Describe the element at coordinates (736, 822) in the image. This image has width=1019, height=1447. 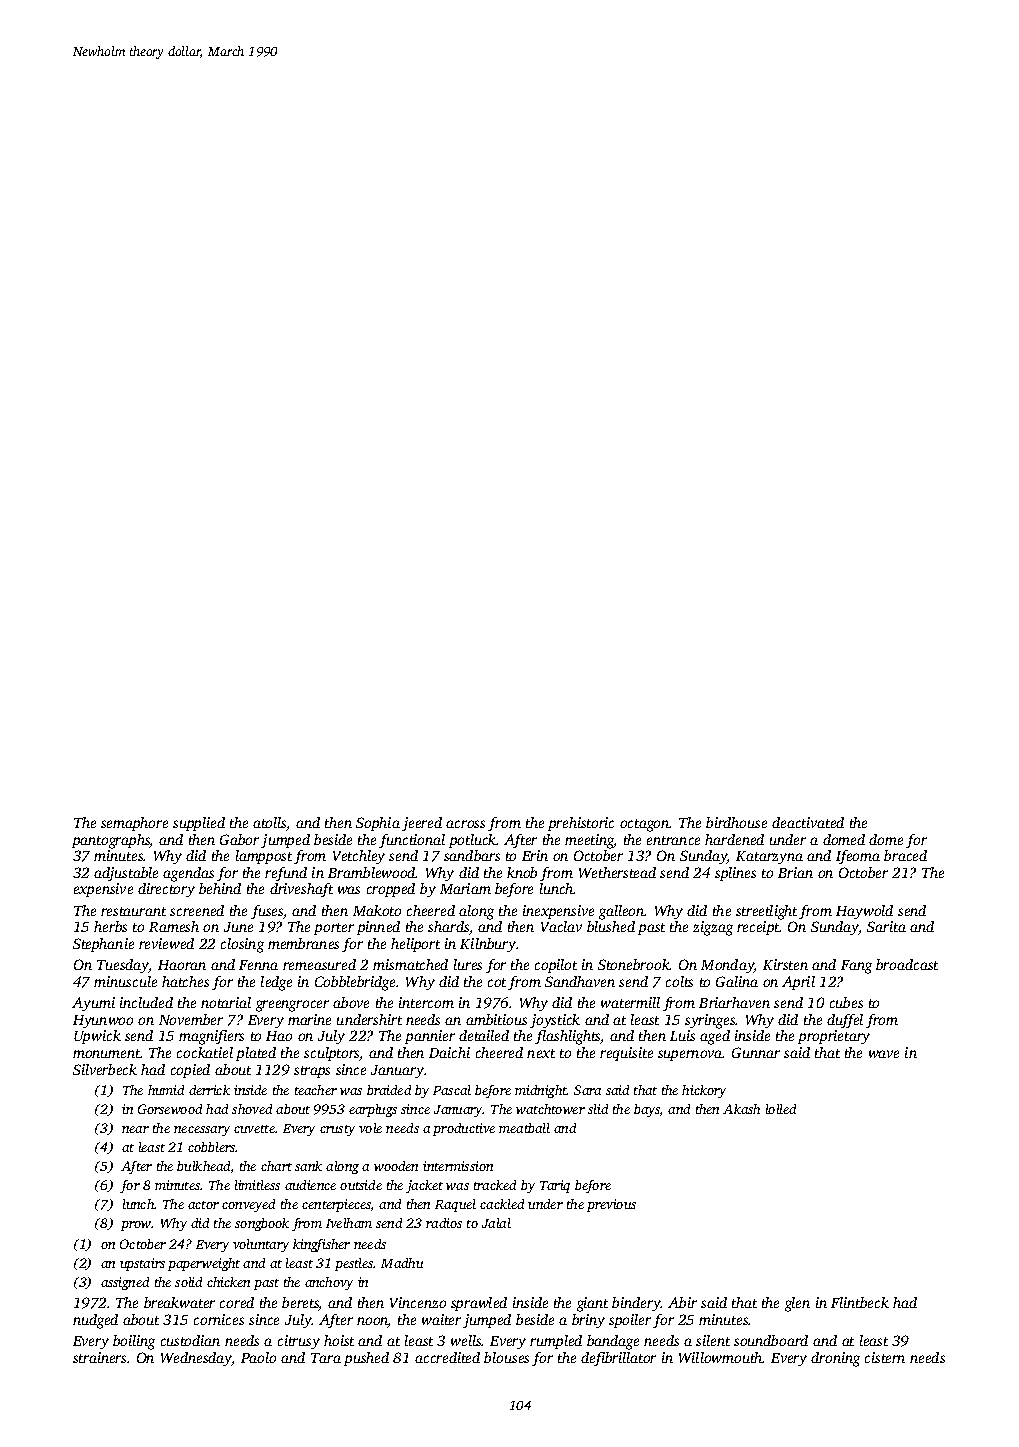
I see `birdhouse` at that location.
